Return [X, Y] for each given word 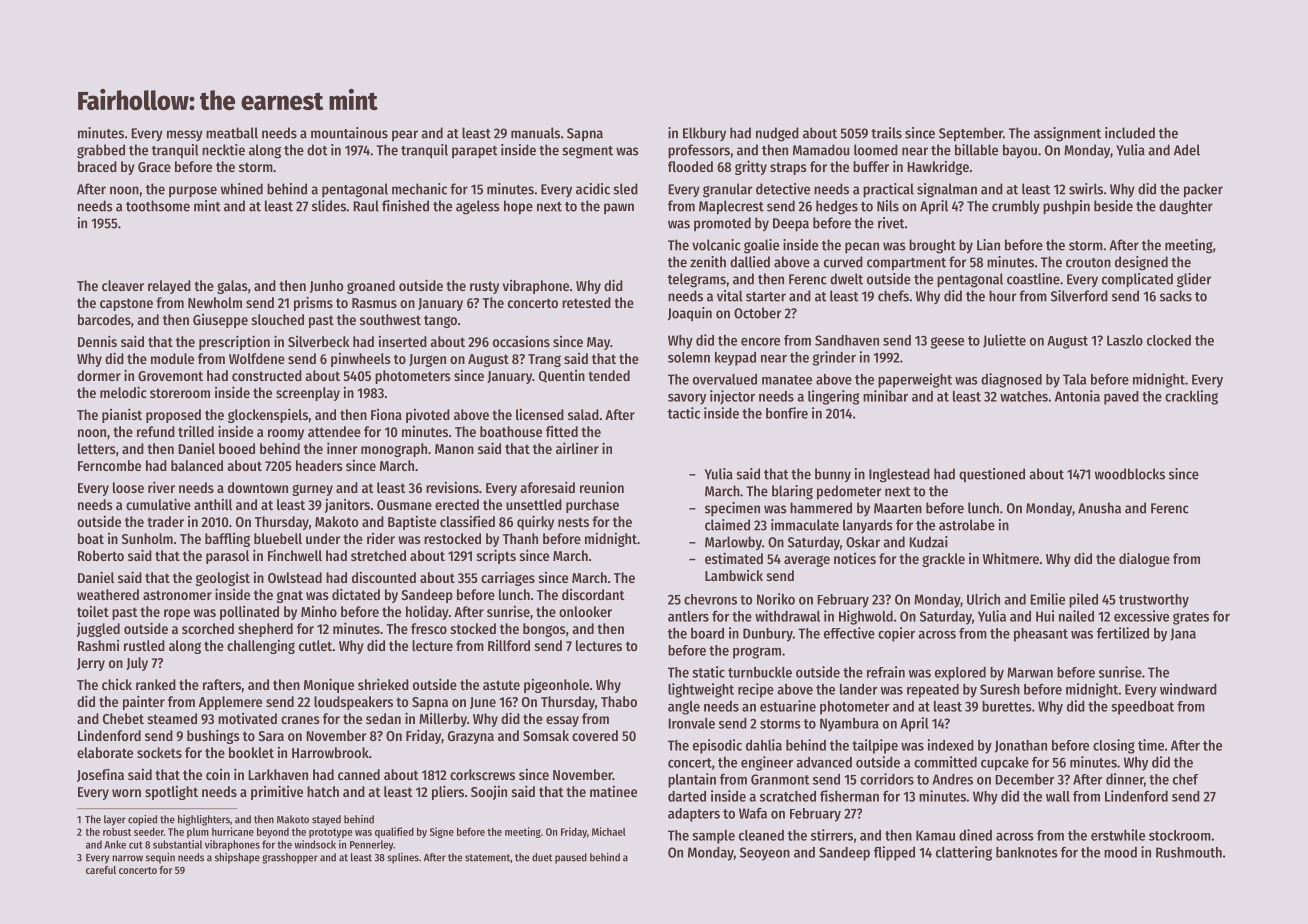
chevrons [710, 599]
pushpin [1066, 207]
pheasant [1041, 635]
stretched [378, 555]
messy [185, 135]
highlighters [204, 820]
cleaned [761, 835]
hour [1002, 296]
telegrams [697, 280]
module [172, 358]
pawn [619, 208]
